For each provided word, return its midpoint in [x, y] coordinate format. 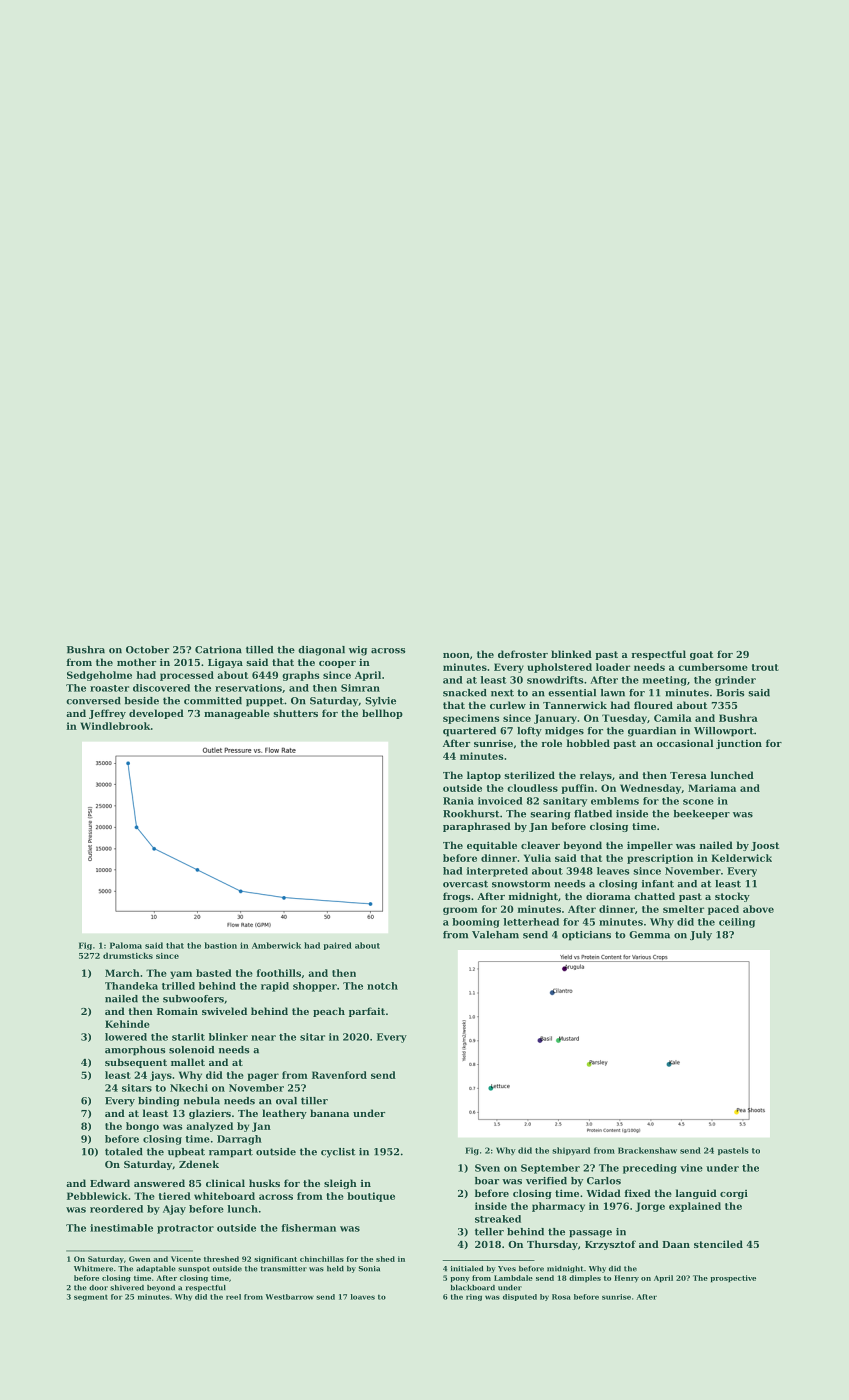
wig [358, 651]
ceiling [737, 923]
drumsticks [128, 955]
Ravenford [339, 1075]
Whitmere [93, 1269]
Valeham [495, 935]
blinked [571, 654]
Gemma [649, 935]
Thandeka [131, 986]
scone [698, 802]
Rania [458, 801]
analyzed [209, 1127]
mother [136, 662]
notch [382, 986]
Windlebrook [115, 726]
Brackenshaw [647, 1150]
